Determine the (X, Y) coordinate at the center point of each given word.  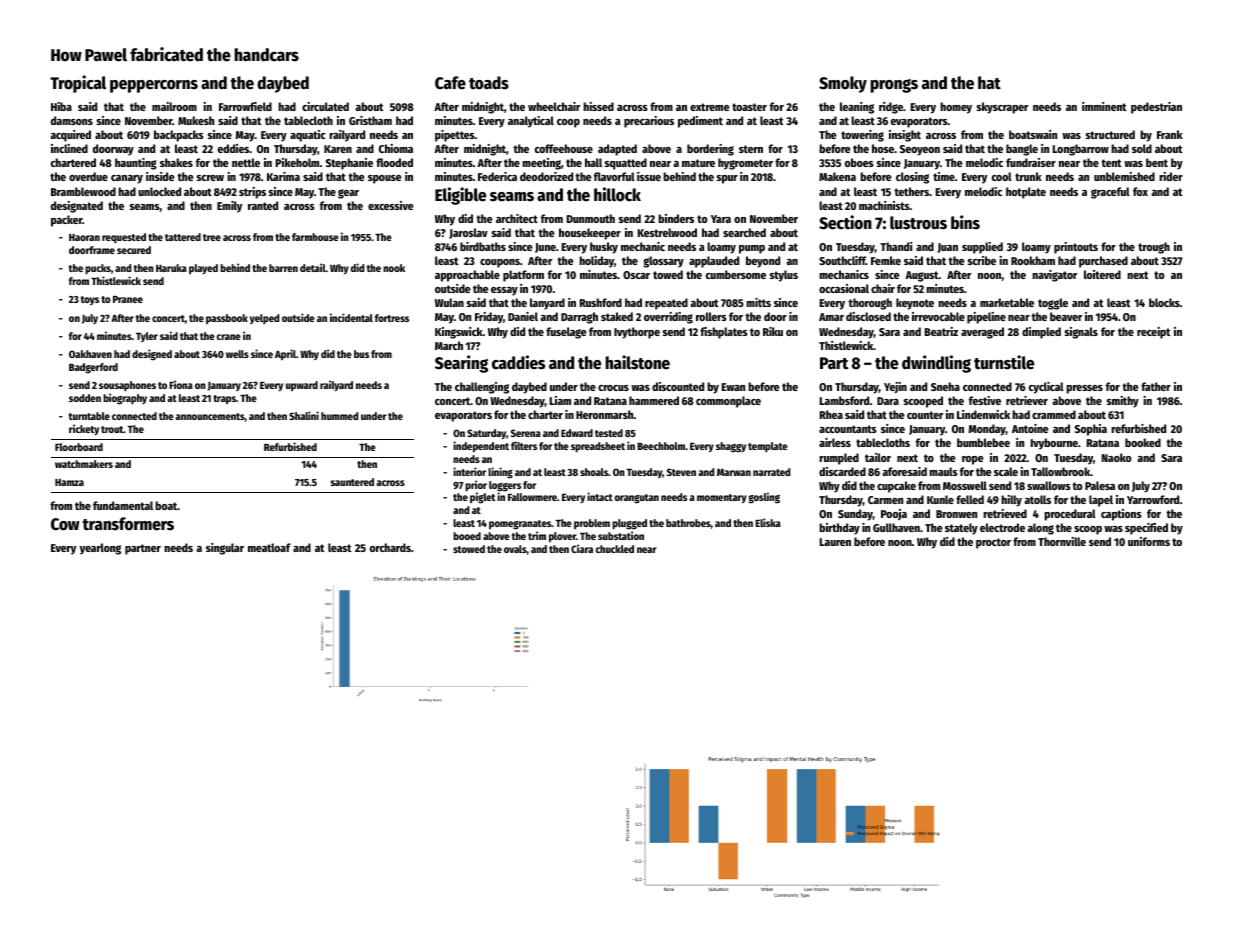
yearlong (100, 549)
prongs (894, 86)
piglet (482, 498)
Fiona (181, 384)
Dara (888, 401)
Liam (560, 400)
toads (489, 83)
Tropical (78, 84)
